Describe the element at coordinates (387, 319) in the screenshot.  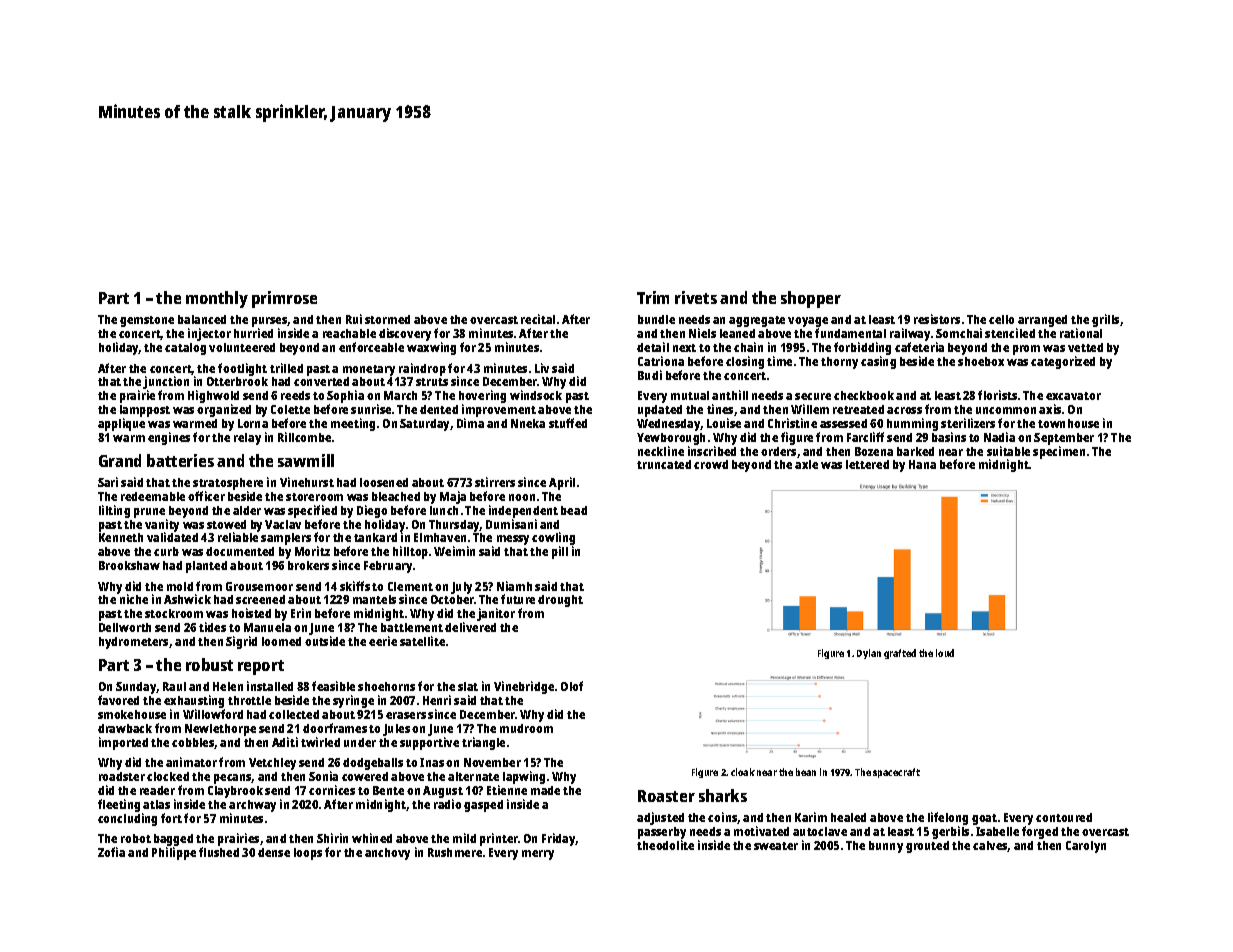
I see `stormed` at that location.
